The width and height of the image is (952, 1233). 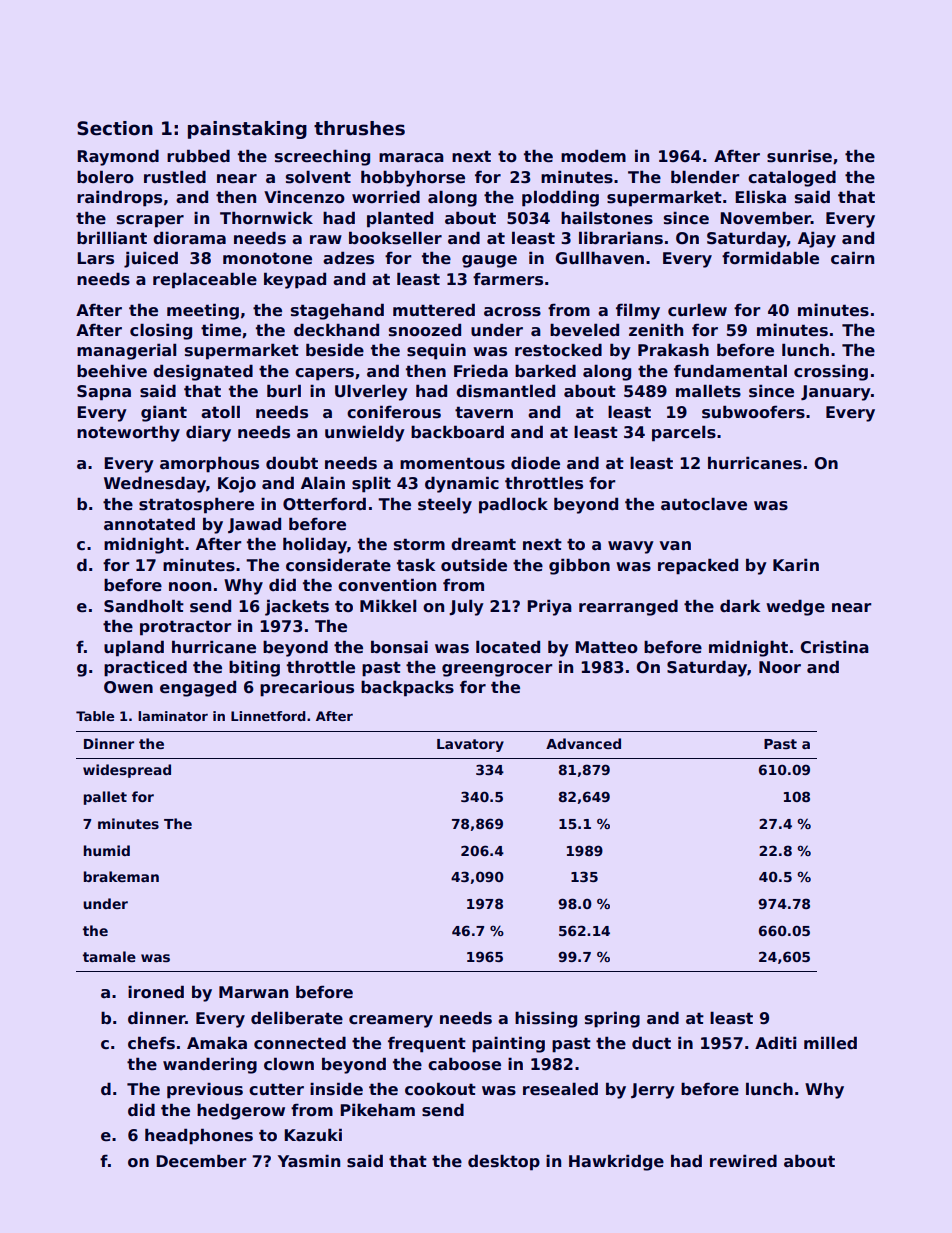 I want to click on December, so click(x=201, y=1161).
